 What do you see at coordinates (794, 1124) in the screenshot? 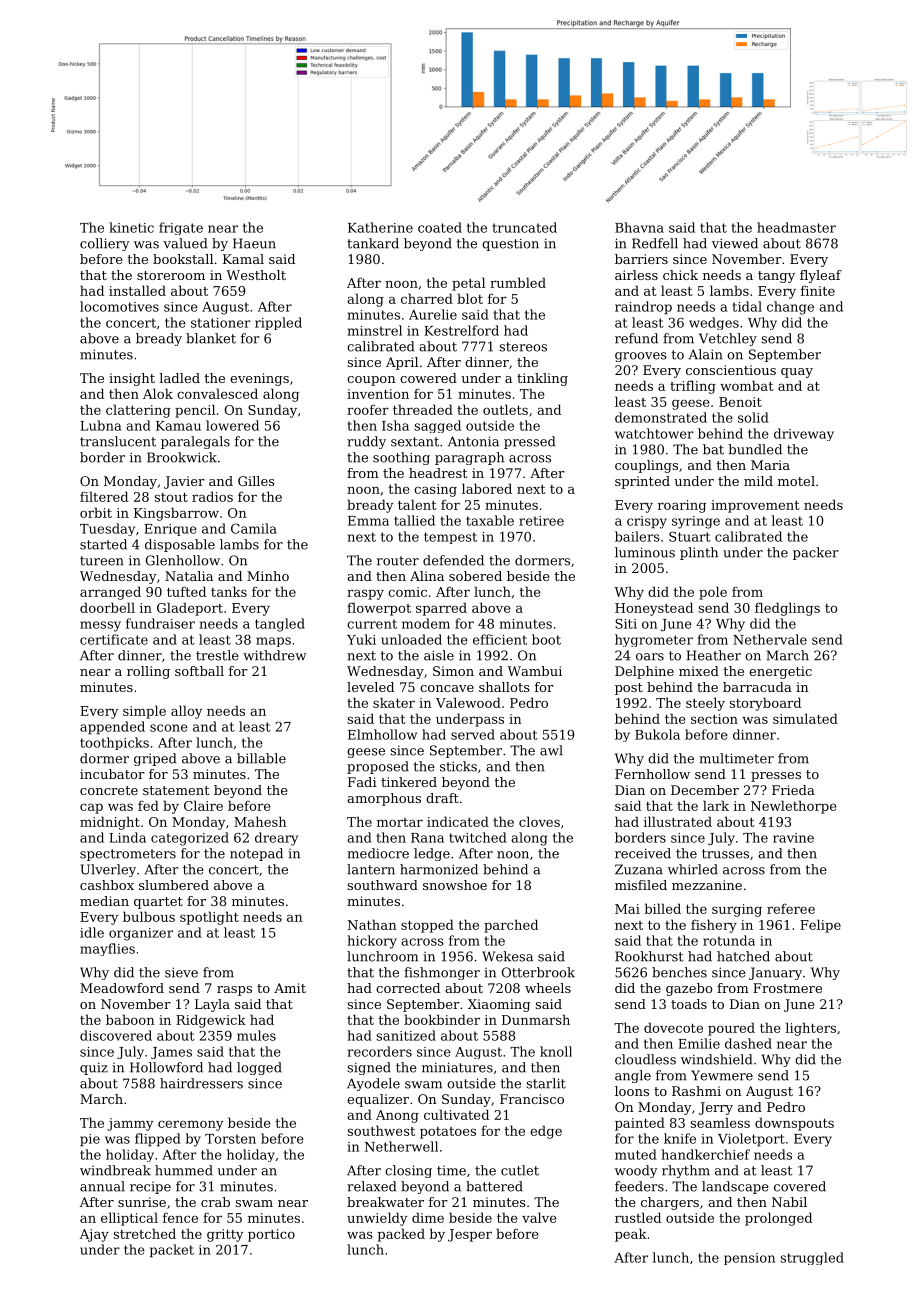
I see `downspouts` at bounding box center [794, 1124].
